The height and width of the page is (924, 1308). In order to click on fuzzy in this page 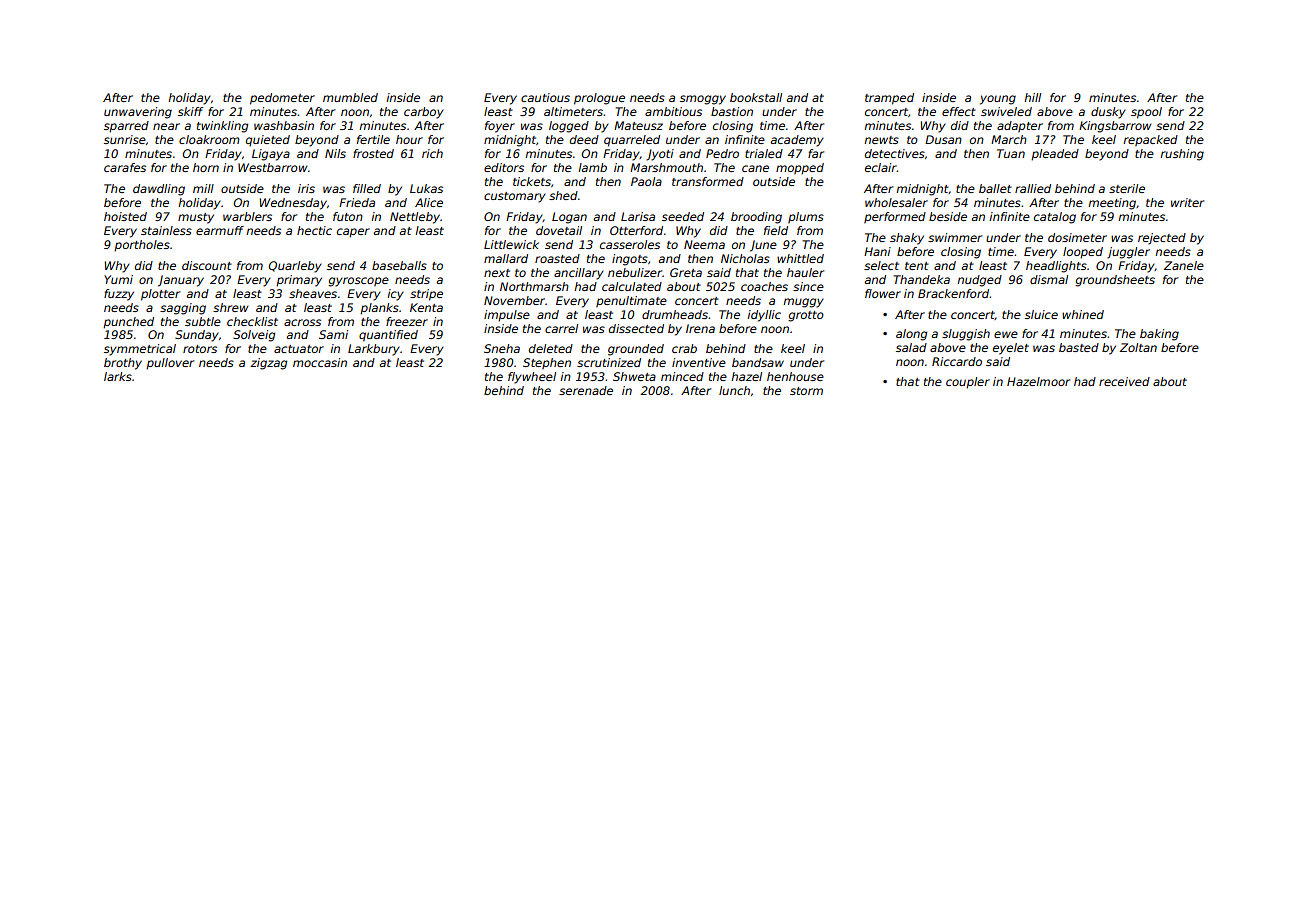, I will do `click(119, 295)`.
